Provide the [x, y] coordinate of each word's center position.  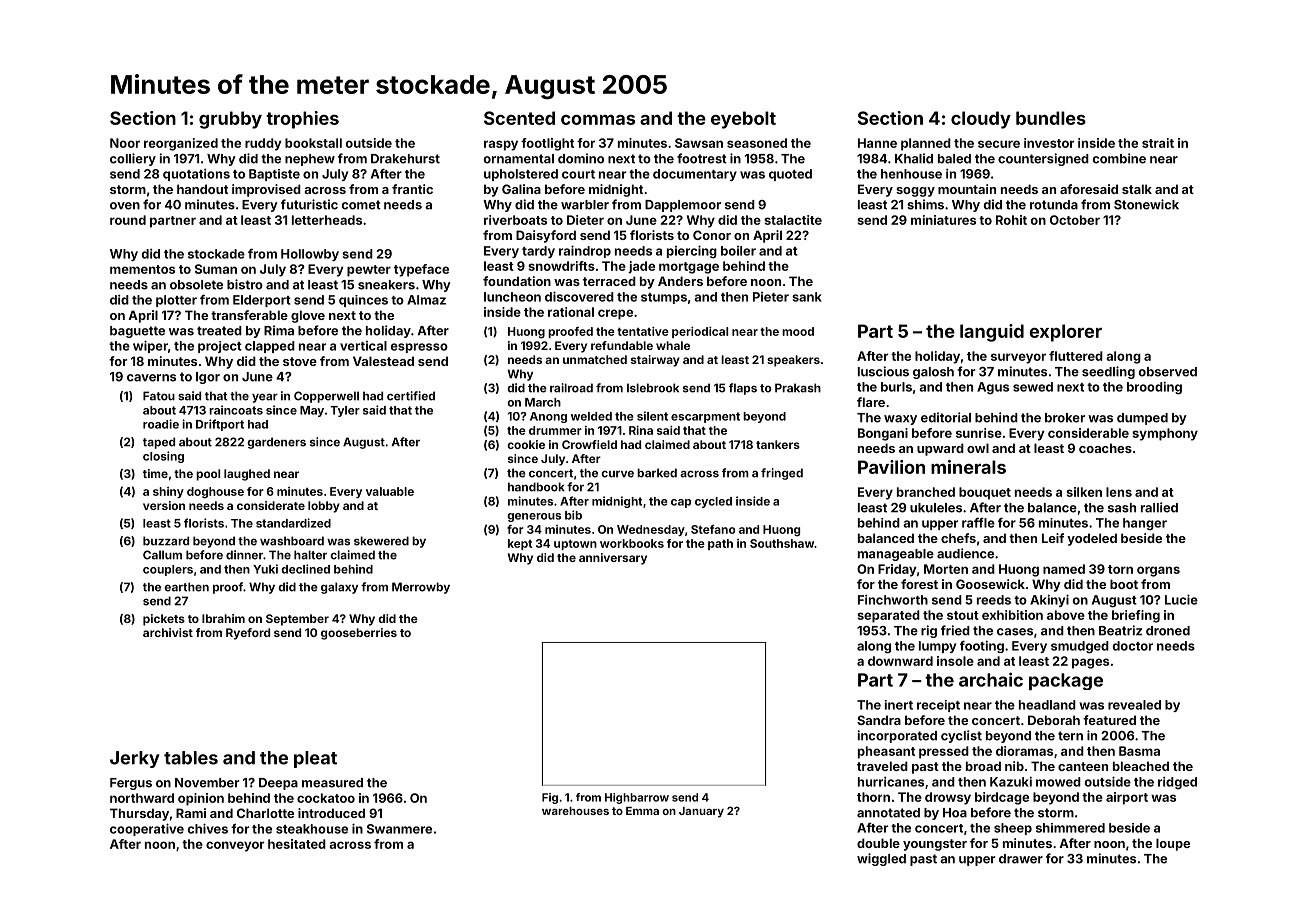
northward [142, 798]
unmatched [595, 359]
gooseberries [359, 634]
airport [1127, 798]
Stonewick [1146, 204]
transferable [249, 315]
